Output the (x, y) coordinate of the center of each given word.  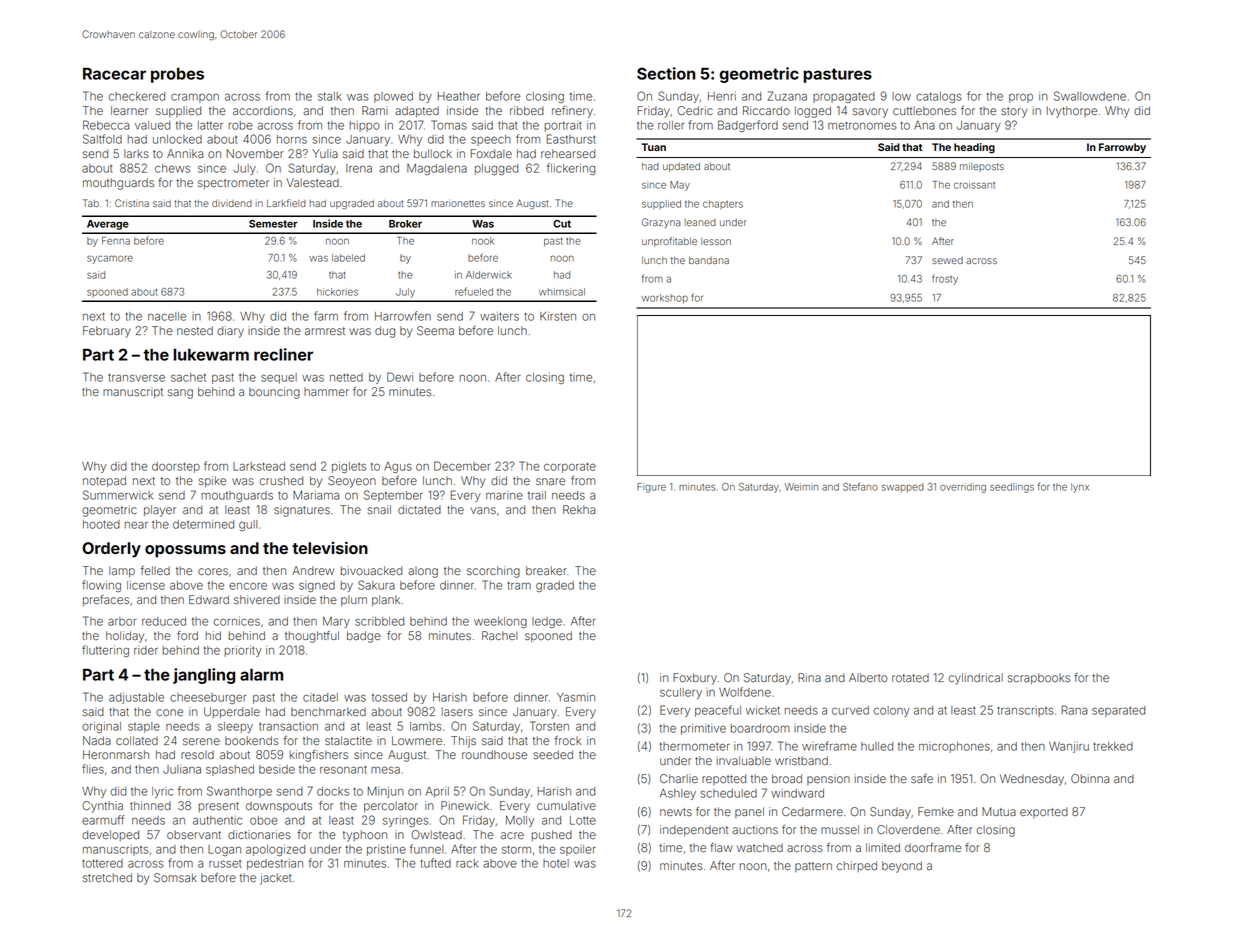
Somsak (175, 877)
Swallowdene (1090, 96)
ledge (547, 622)
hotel (556, 863)
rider (146, 650)
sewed (947, 260)
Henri (722, 96)
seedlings (1012, 488)
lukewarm (211, 355)
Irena (359, 168)
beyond (902, 867)
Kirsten (558, 316)
